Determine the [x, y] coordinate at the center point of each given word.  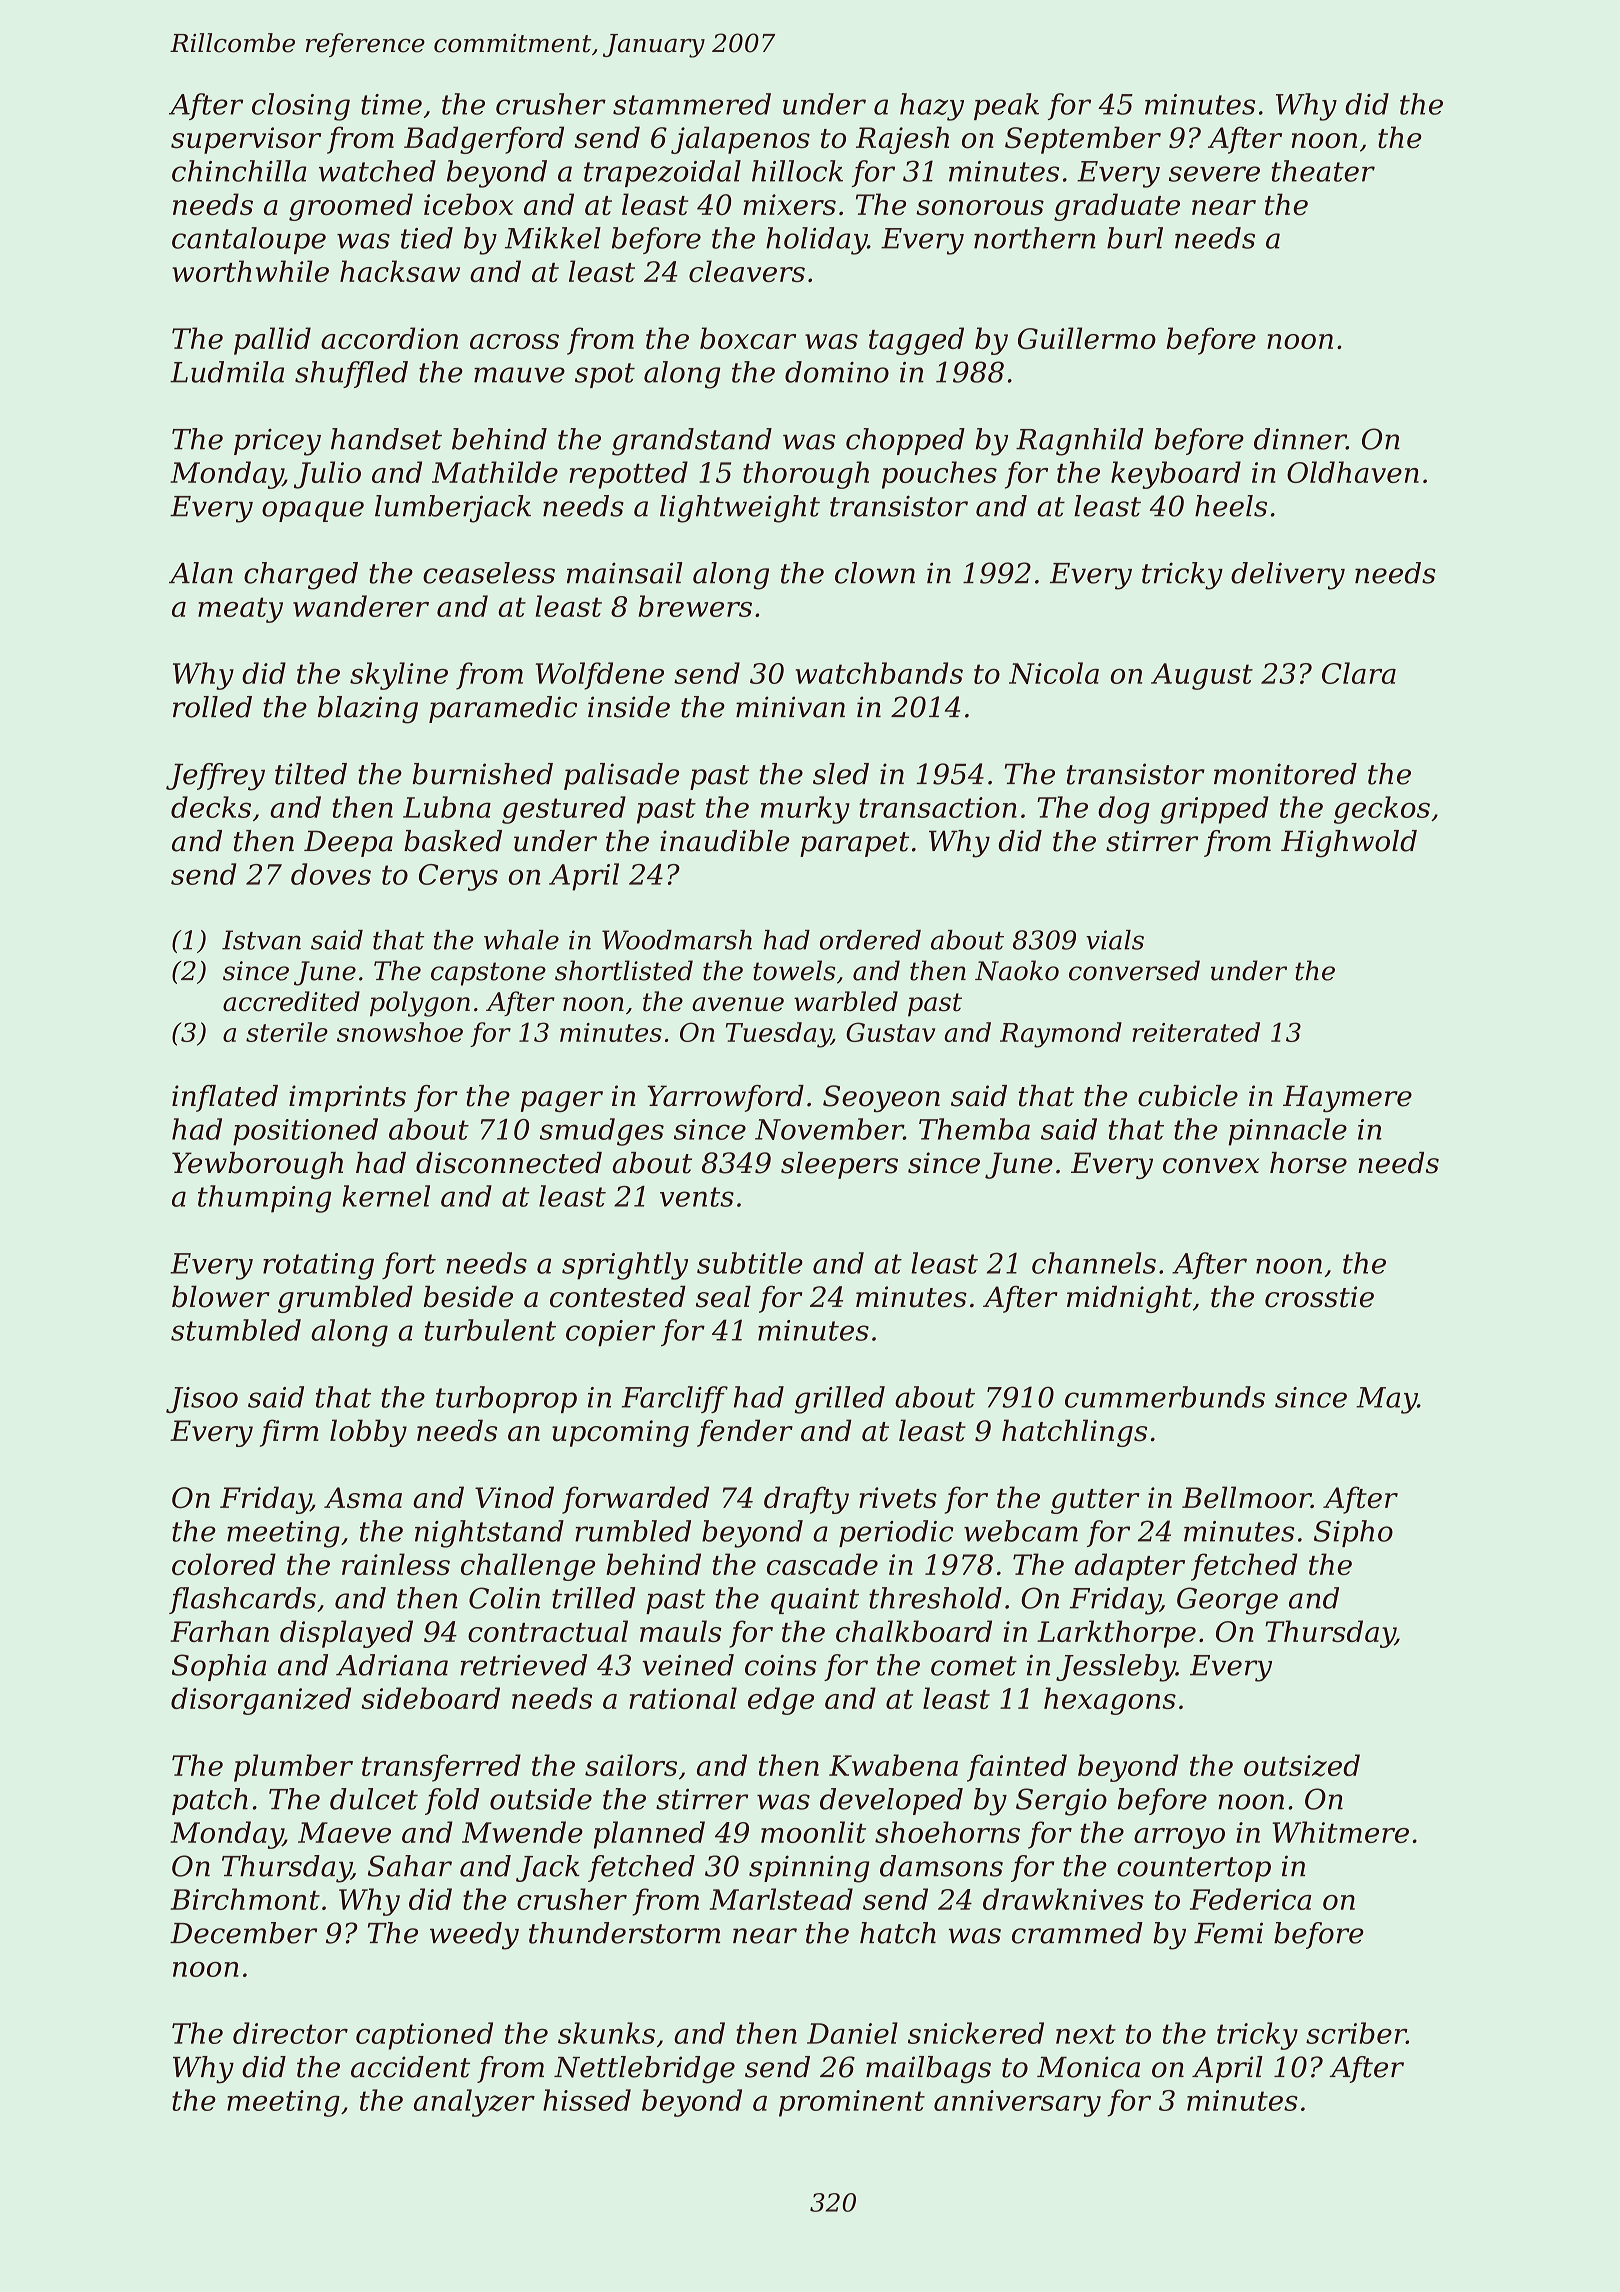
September [1083, 140]
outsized [1302, 1765]
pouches [939, 475]
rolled [212, 707]
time [391, 104]
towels [794, 970]
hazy [932, 107]
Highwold [1349, 844]
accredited [291, 1001]
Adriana [392, 1665]
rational [683, 1698]
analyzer [474, 2103]
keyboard [1176, 475]
